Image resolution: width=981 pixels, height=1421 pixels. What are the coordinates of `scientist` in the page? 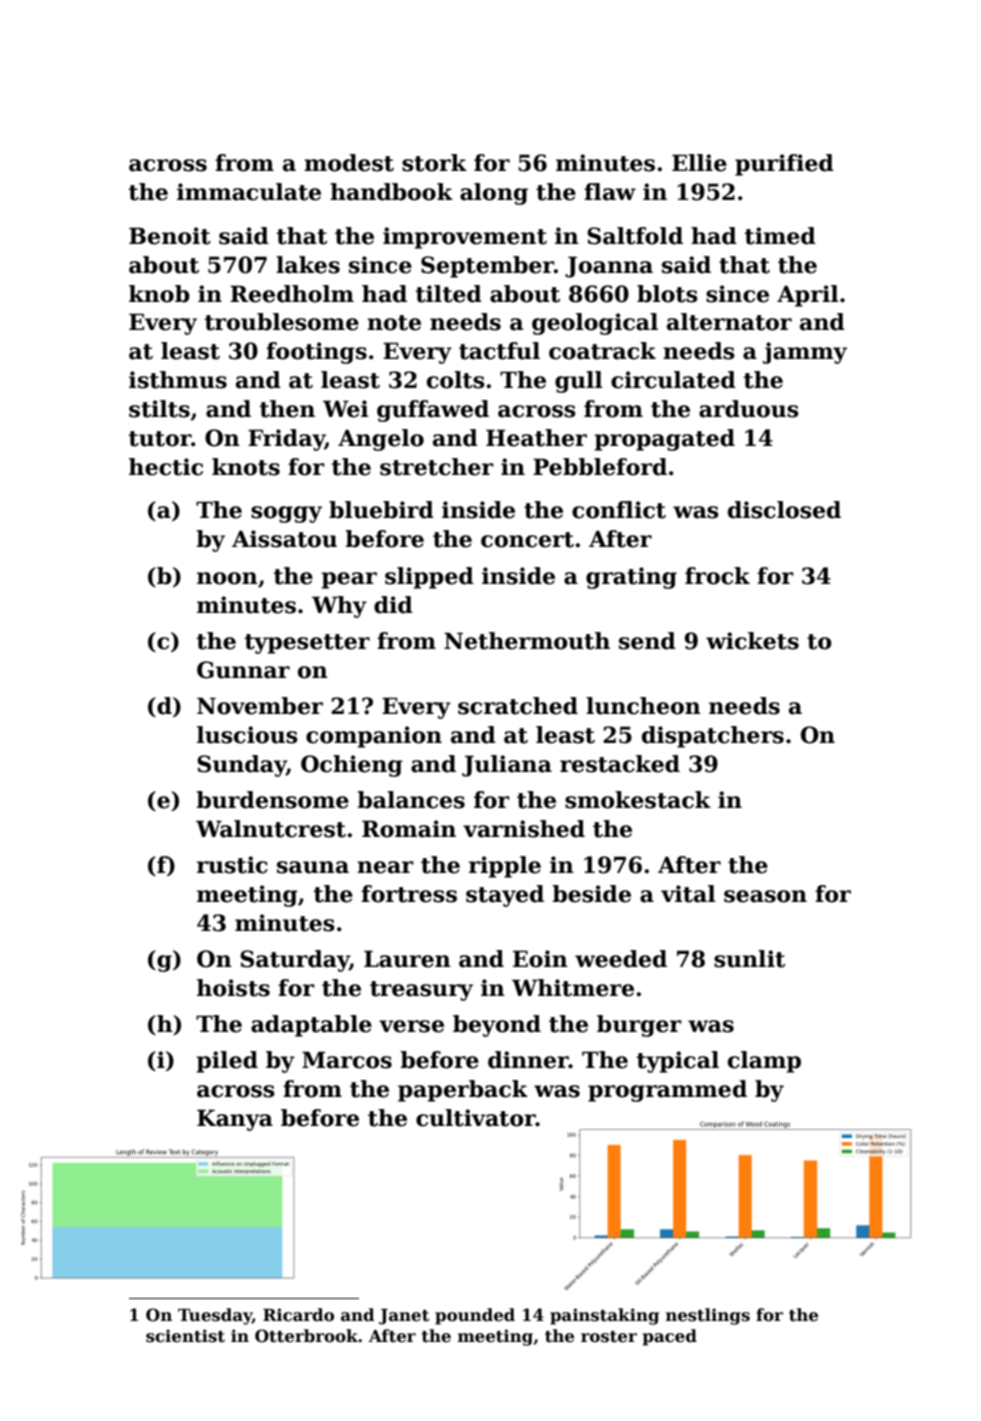 It's located at (185, 1336).
